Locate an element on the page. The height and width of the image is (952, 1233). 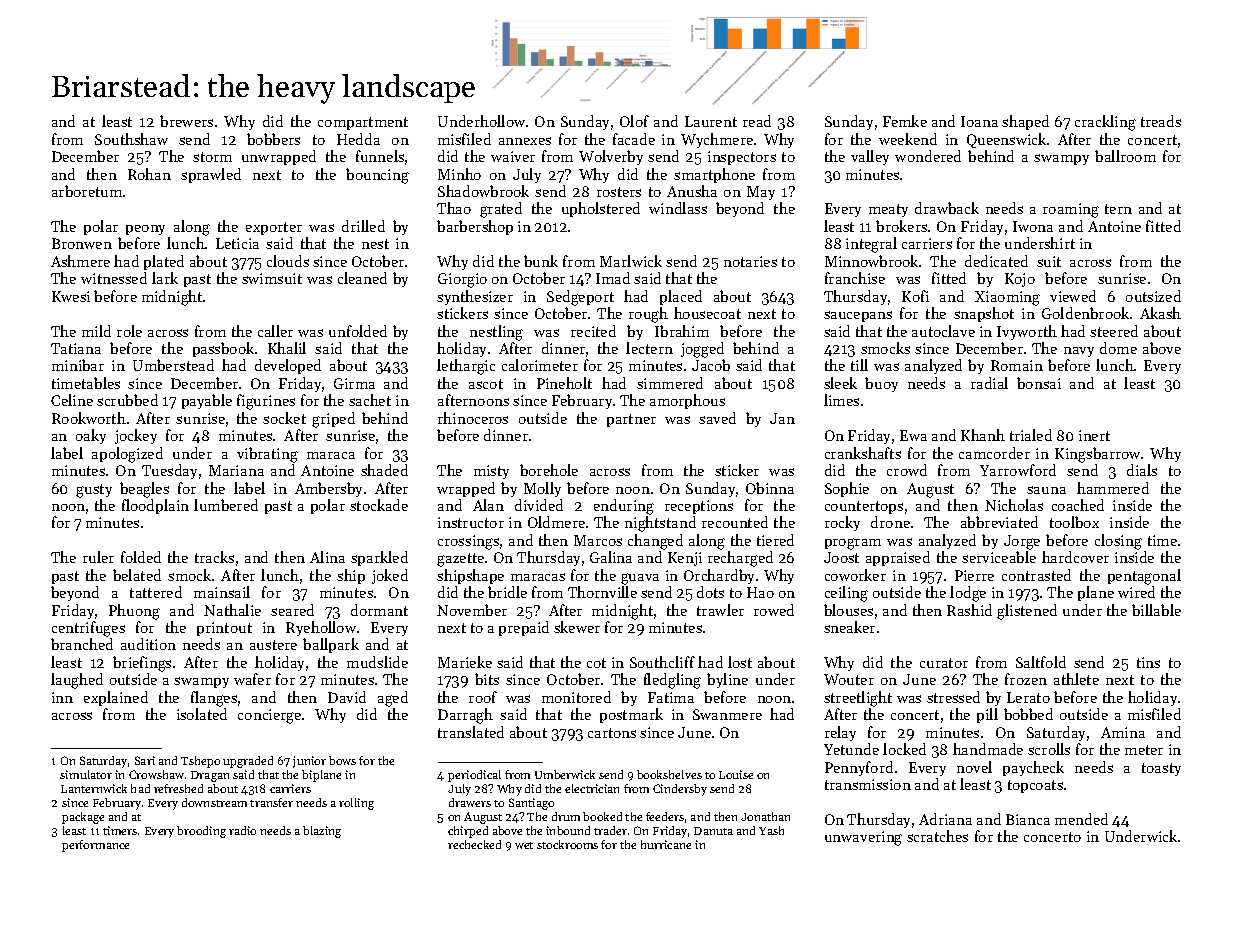
saved is located at coordinates (717, 418).
